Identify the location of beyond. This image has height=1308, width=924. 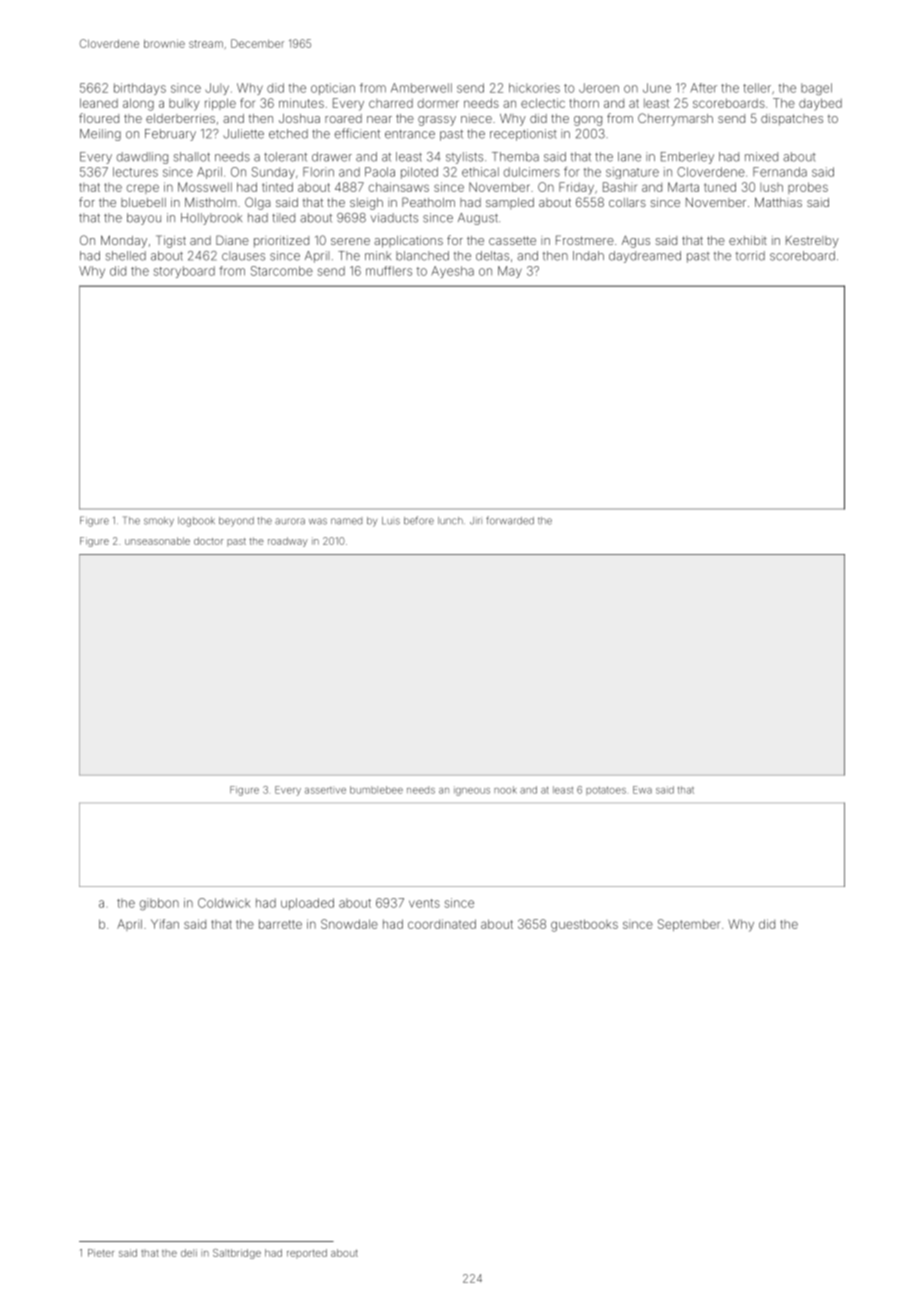
(236, 522).
